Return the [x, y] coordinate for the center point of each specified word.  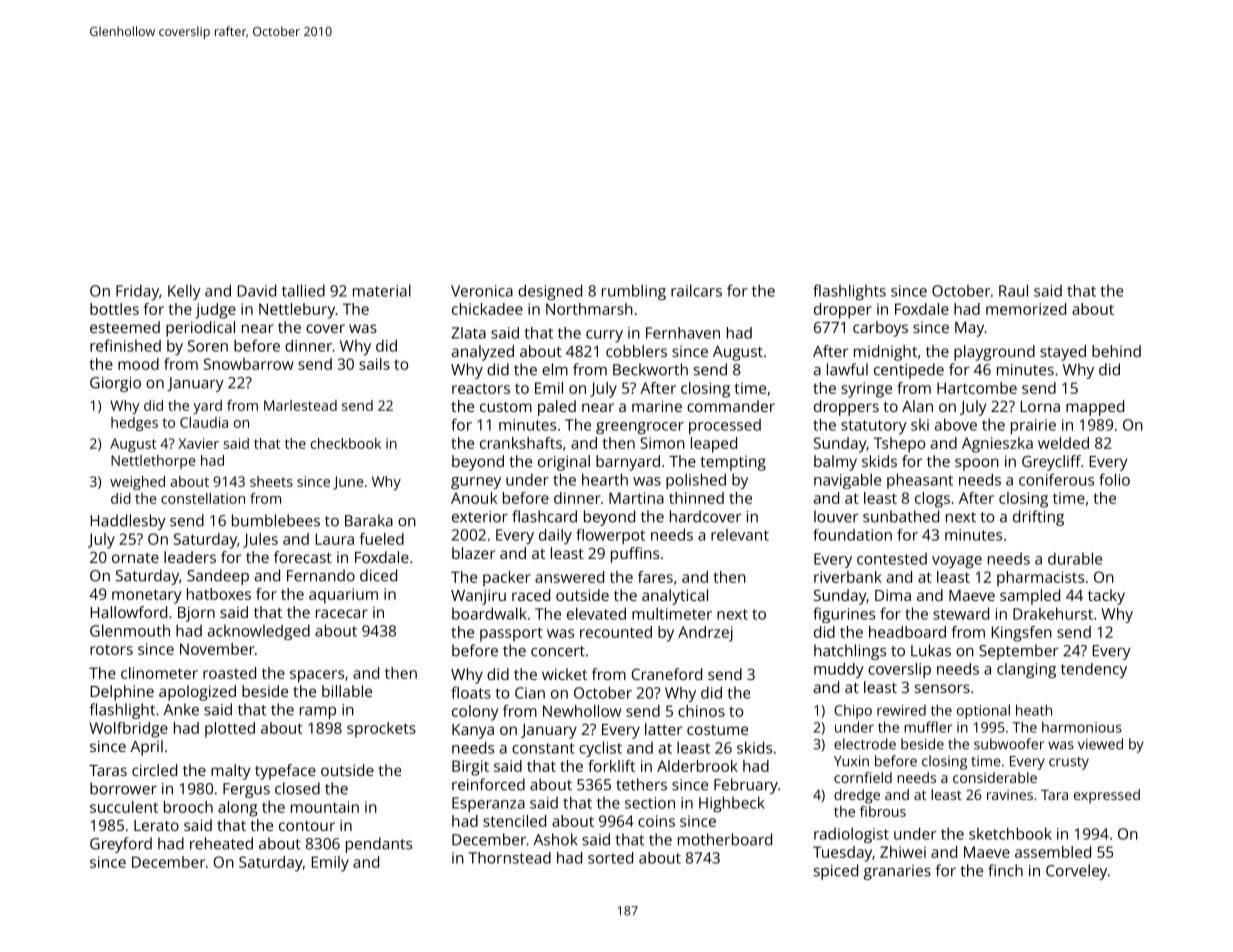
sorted [610, 858]
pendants [379, 845]
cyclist [600, 749]
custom [506, 407]
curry [604, 336]
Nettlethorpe [153, 462]
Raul [1013, 290]
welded [1063, 443]
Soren [208, 346]
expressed [1107, 796]
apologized [197, 693]
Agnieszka [997, 445]
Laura [335, 539]
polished [696, 481]
